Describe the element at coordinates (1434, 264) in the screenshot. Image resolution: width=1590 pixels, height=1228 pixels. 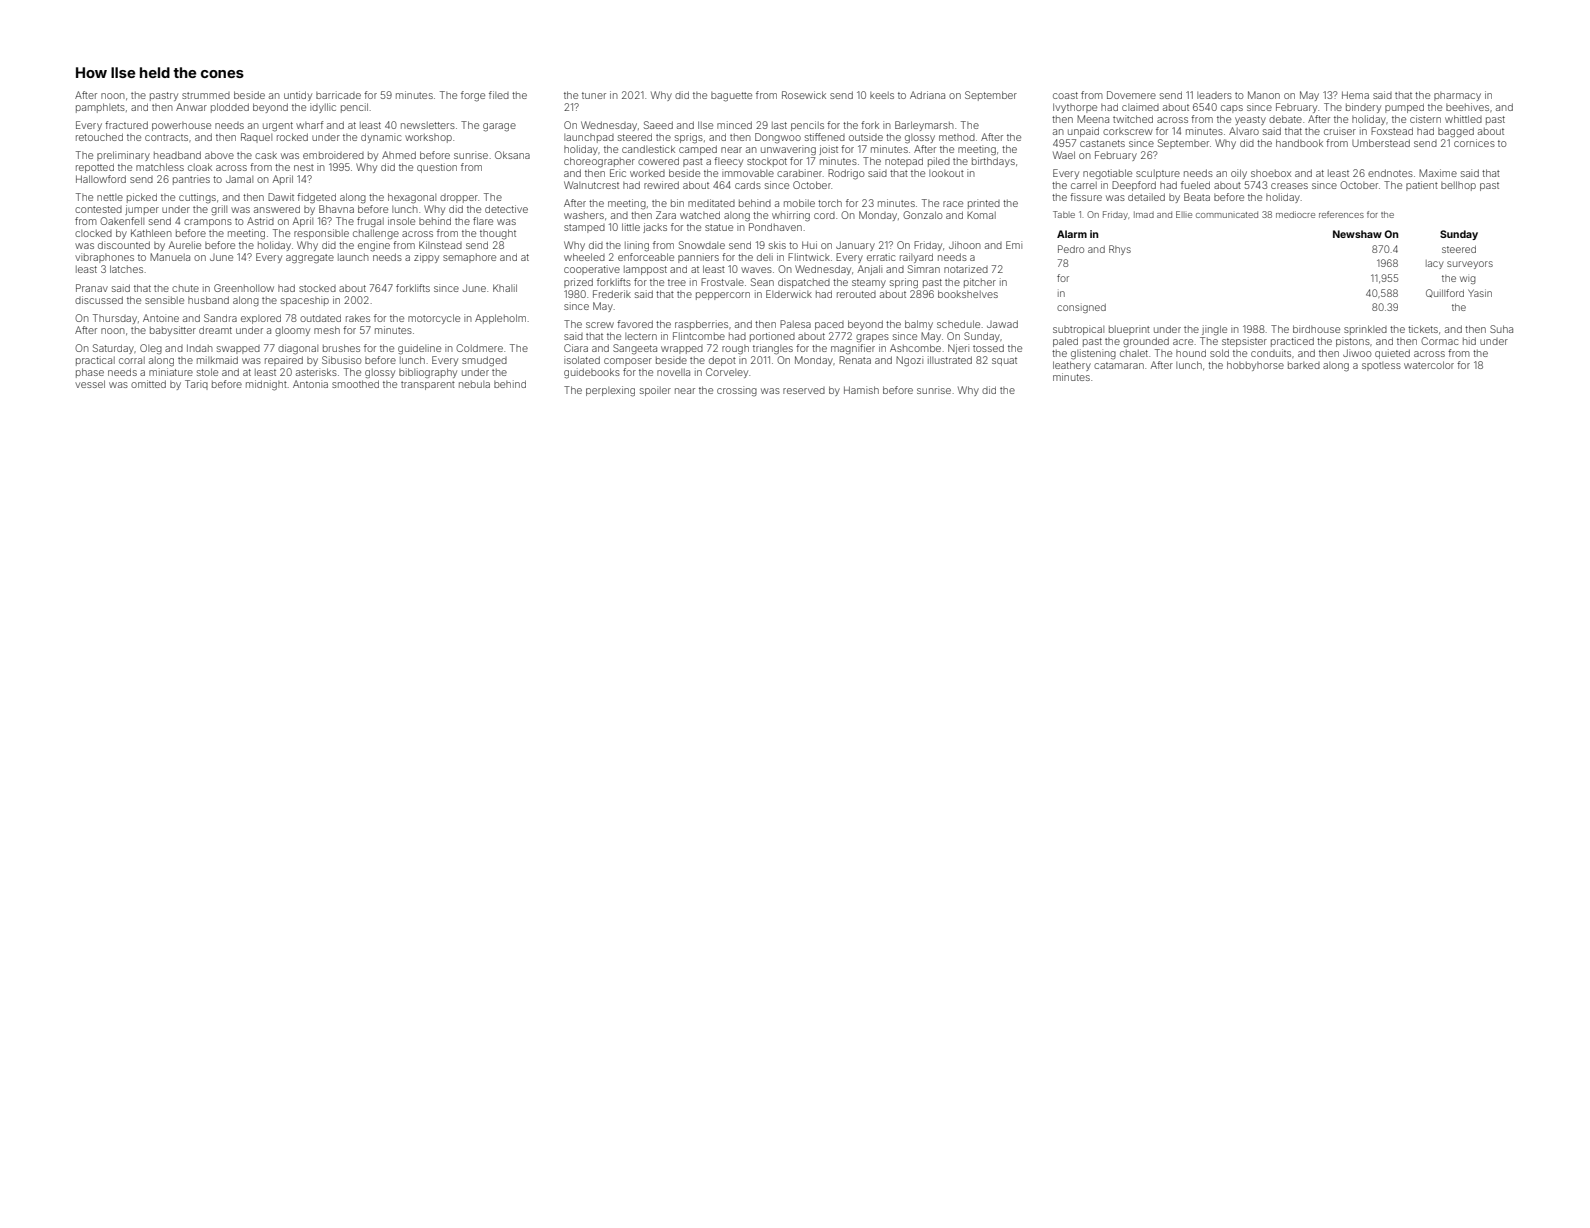
I see `lacy` at that location.
